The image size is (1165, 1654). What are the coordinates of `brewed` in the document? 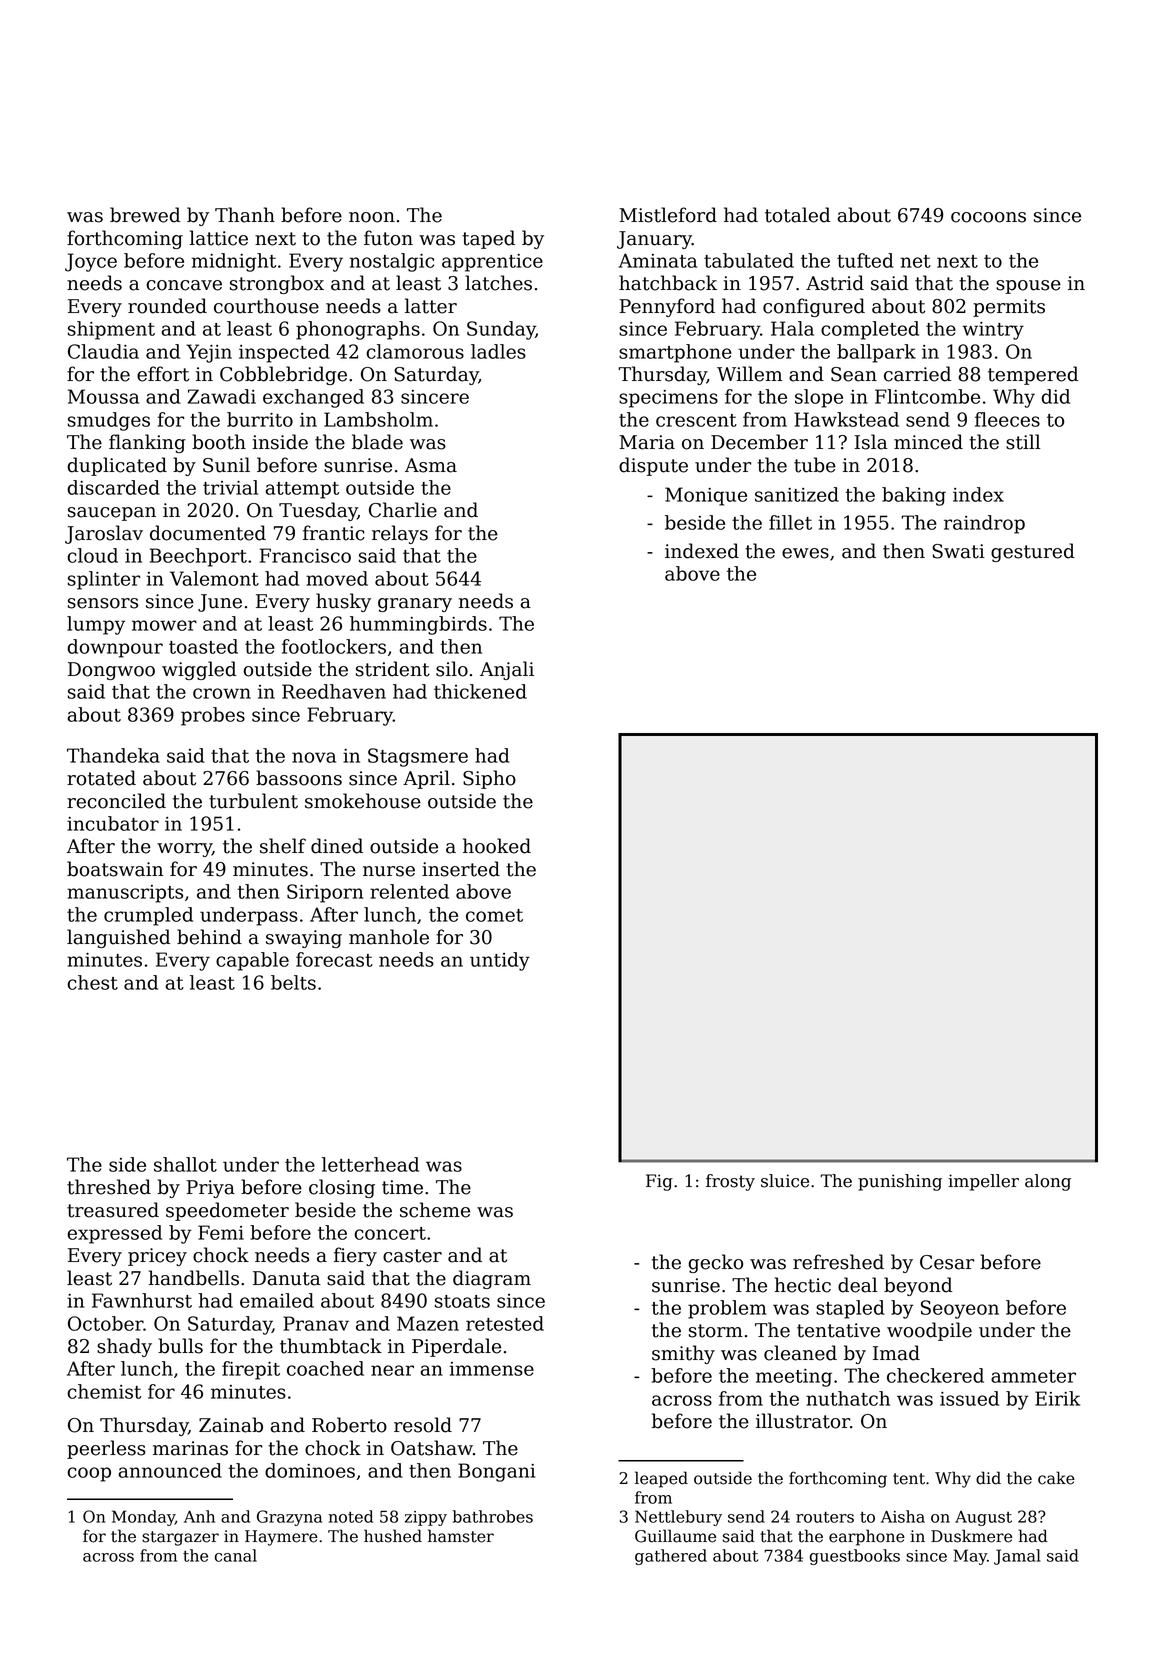 It's located at (145, 215).
